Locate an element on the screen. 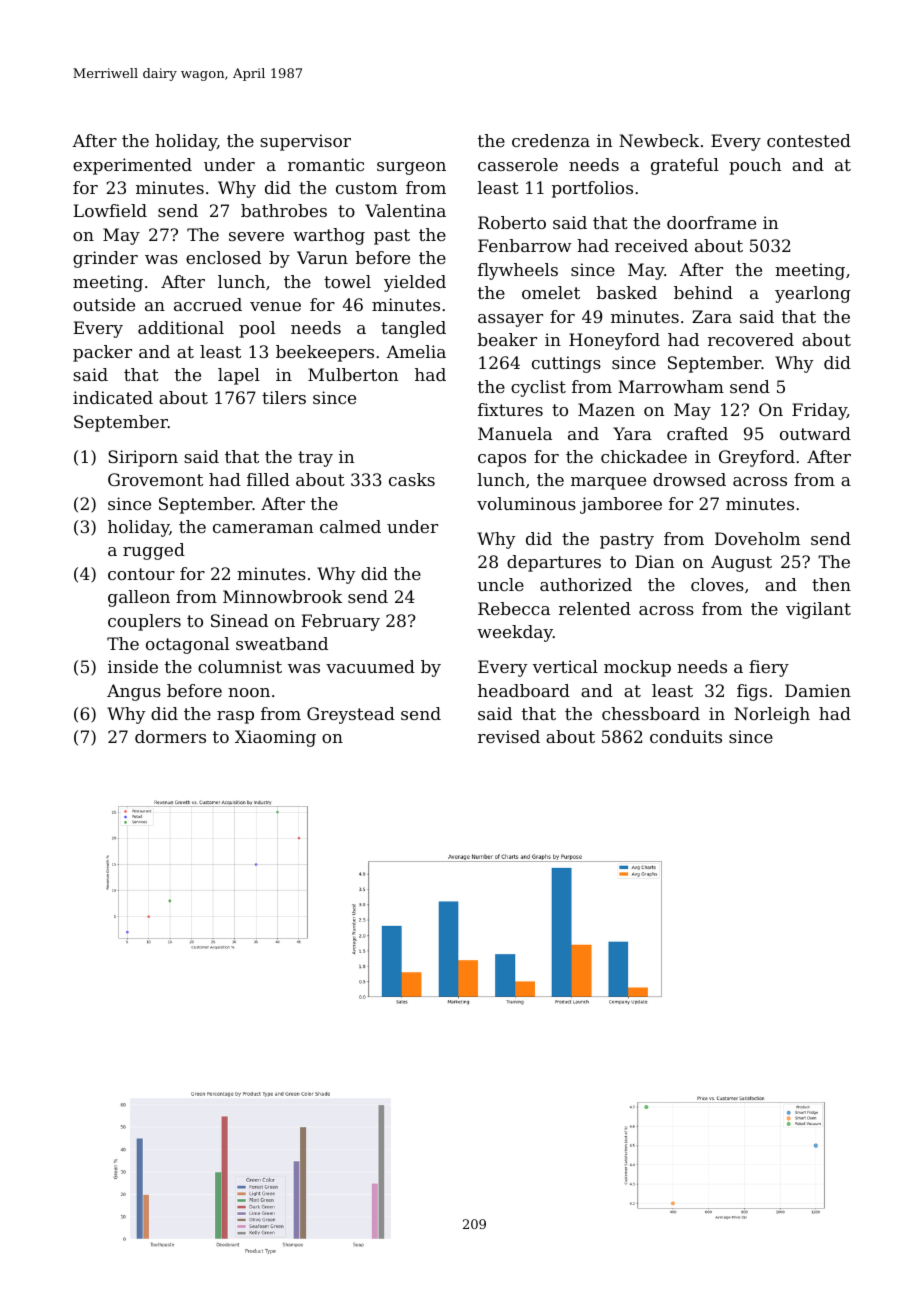 The height and width of the screenshot is (1311, 924). vigilant is located at coordinates (818, 610).
